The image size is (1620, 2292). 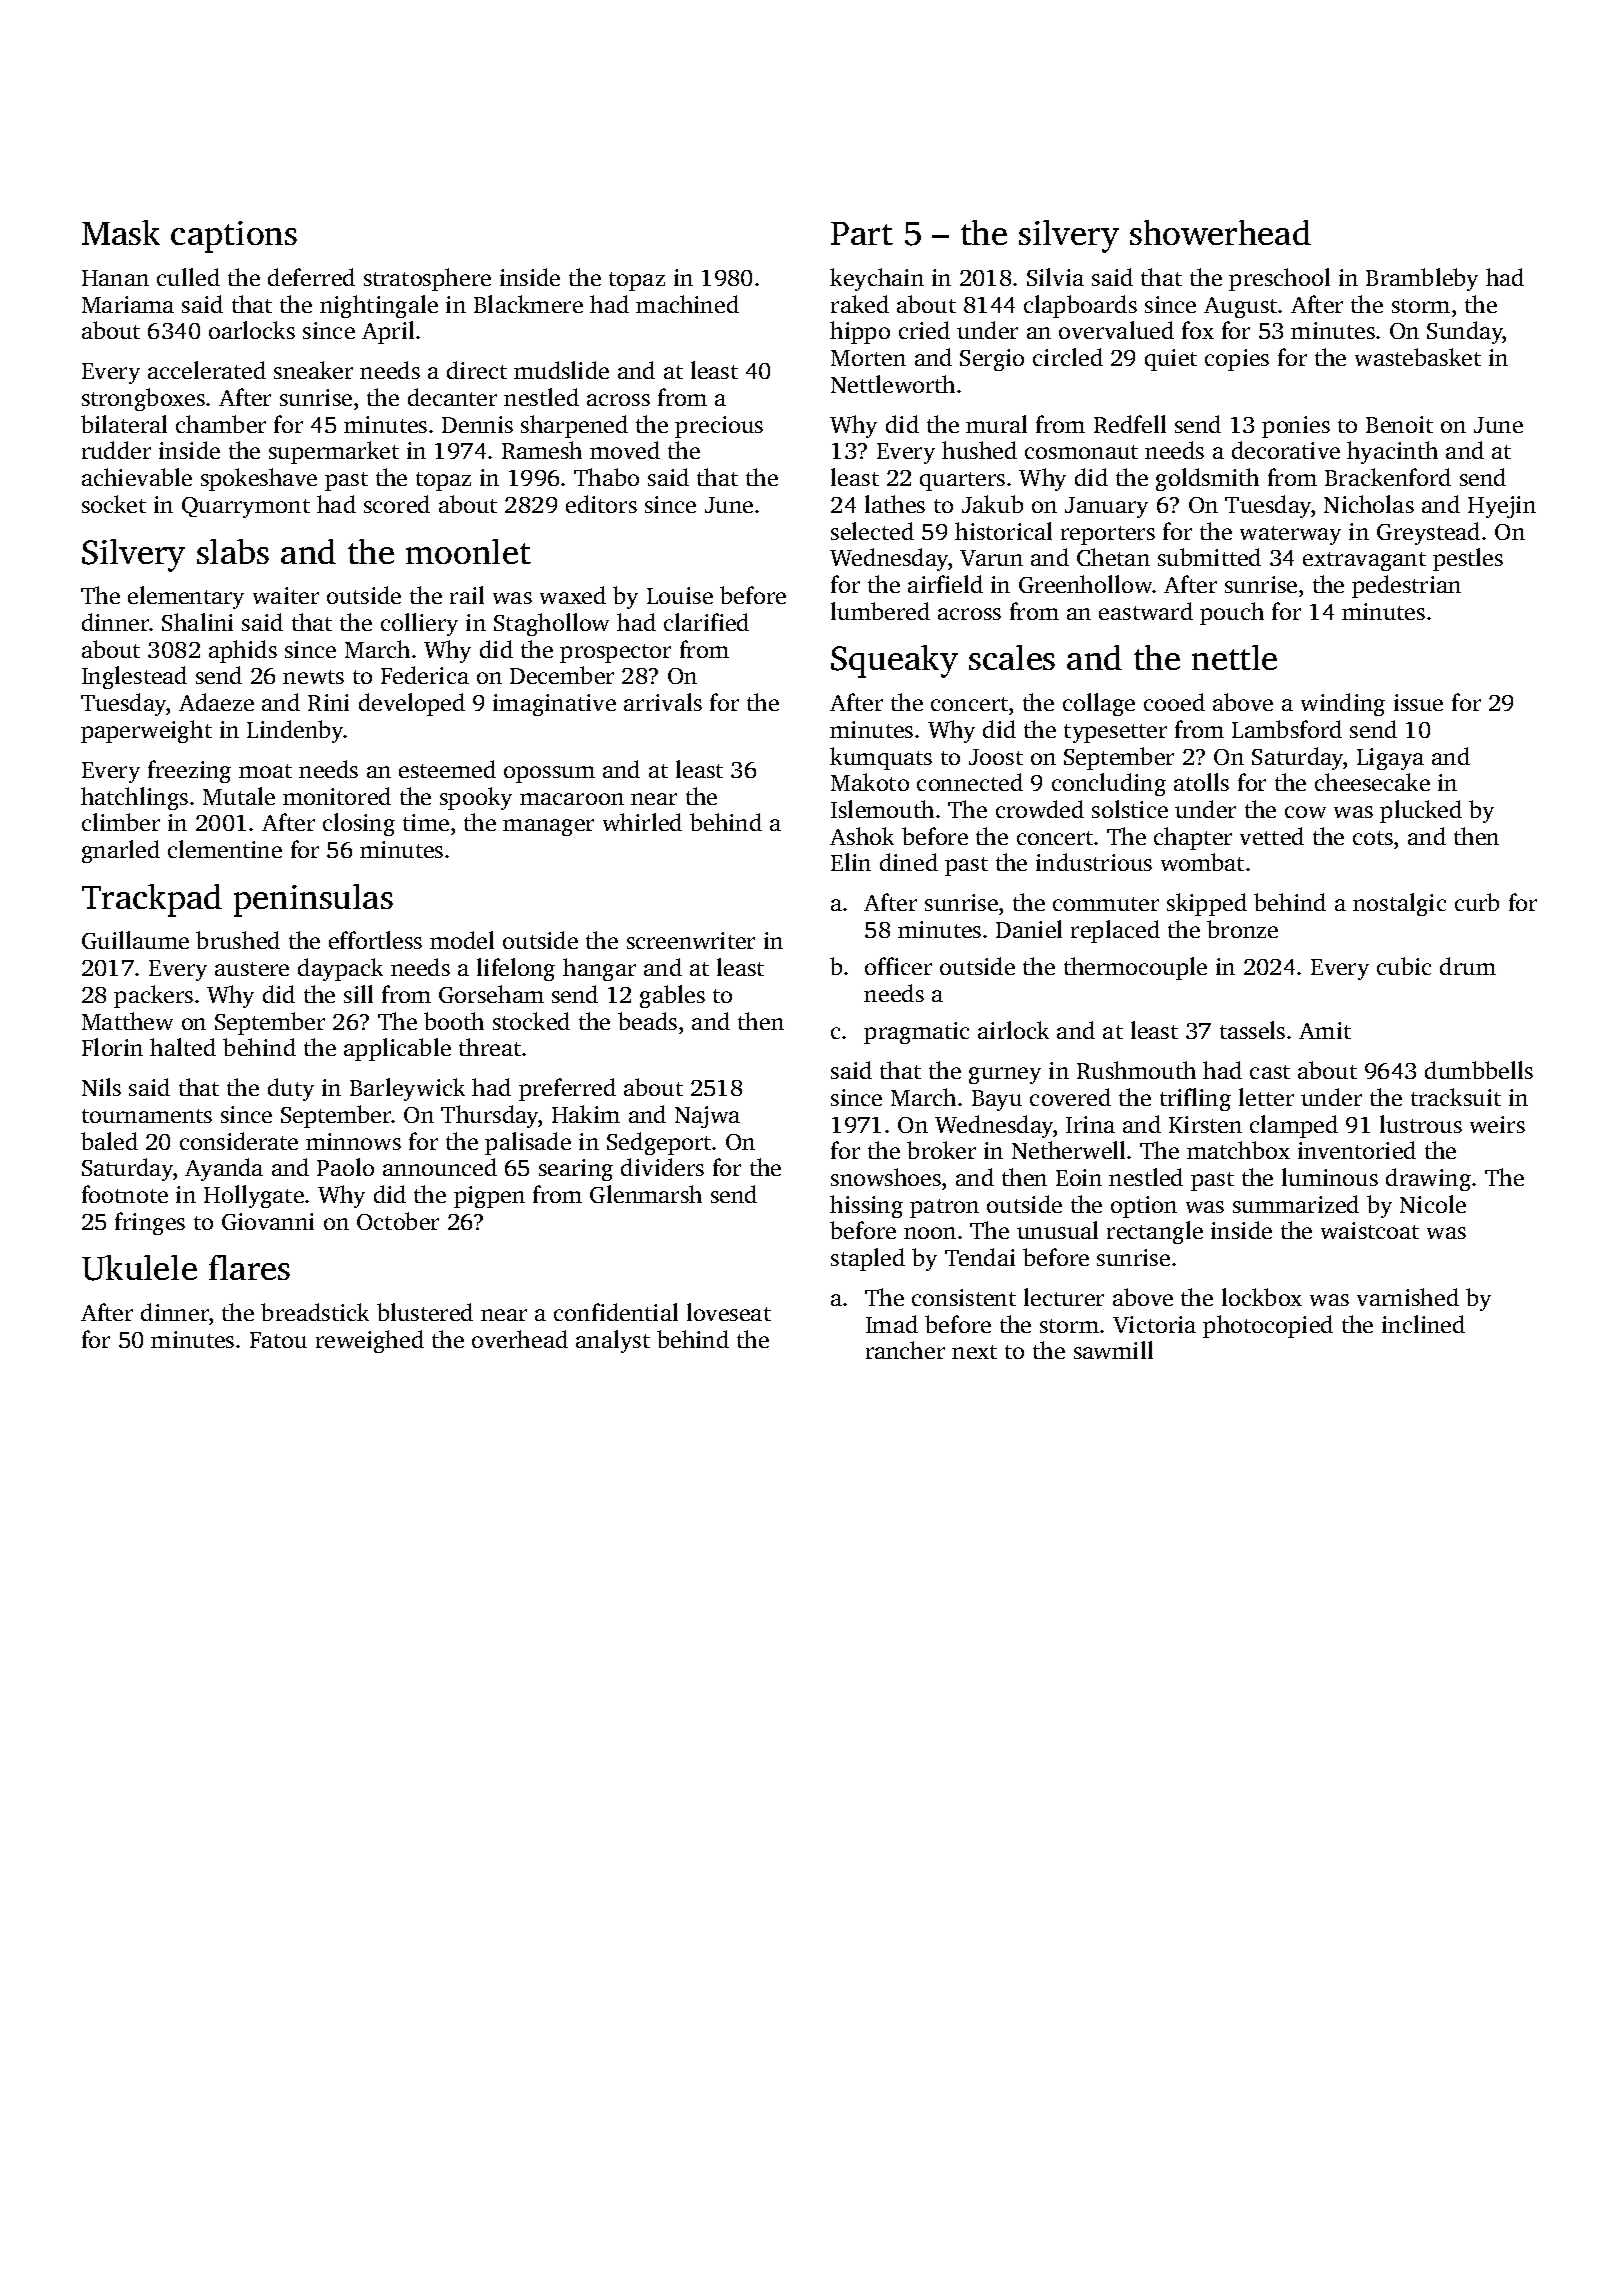 What do you see at coordinates (268, 1221) in the page?
I see `Giovanni` at bounding box center [268, 1221].
